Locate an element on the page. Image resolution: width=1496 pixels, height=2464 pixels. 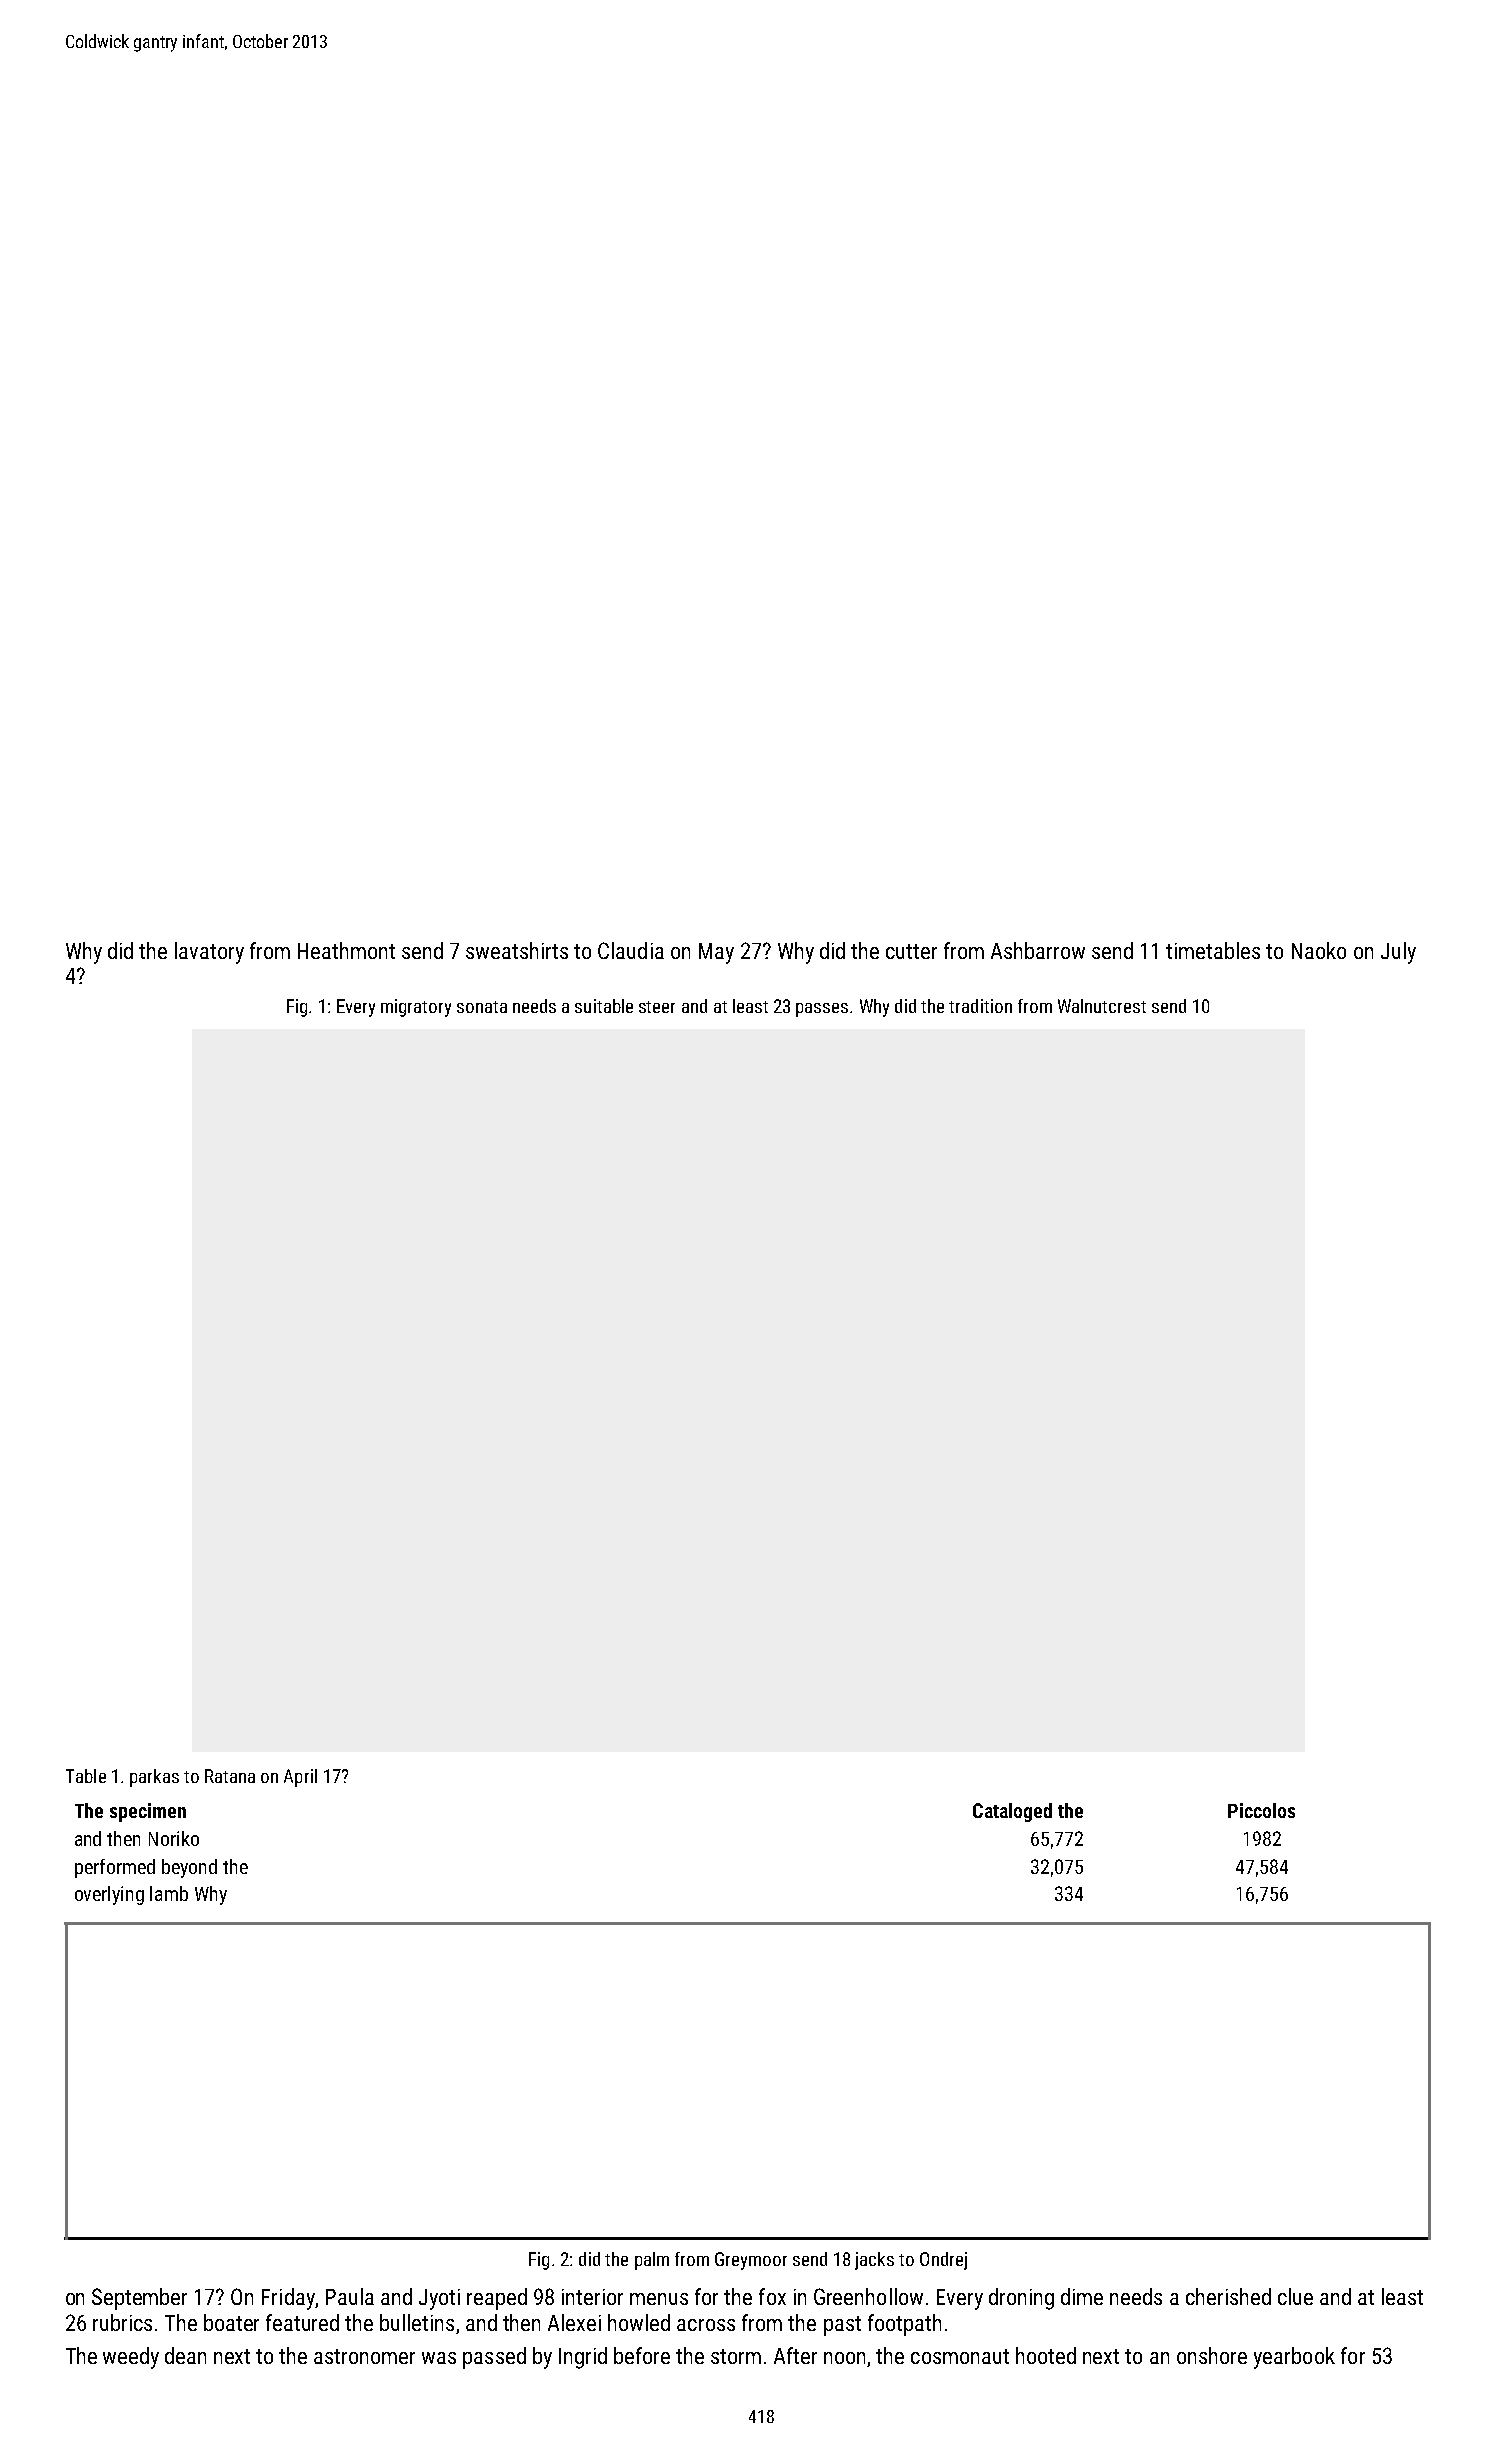
palm is located at coordinates (652, 2261).
